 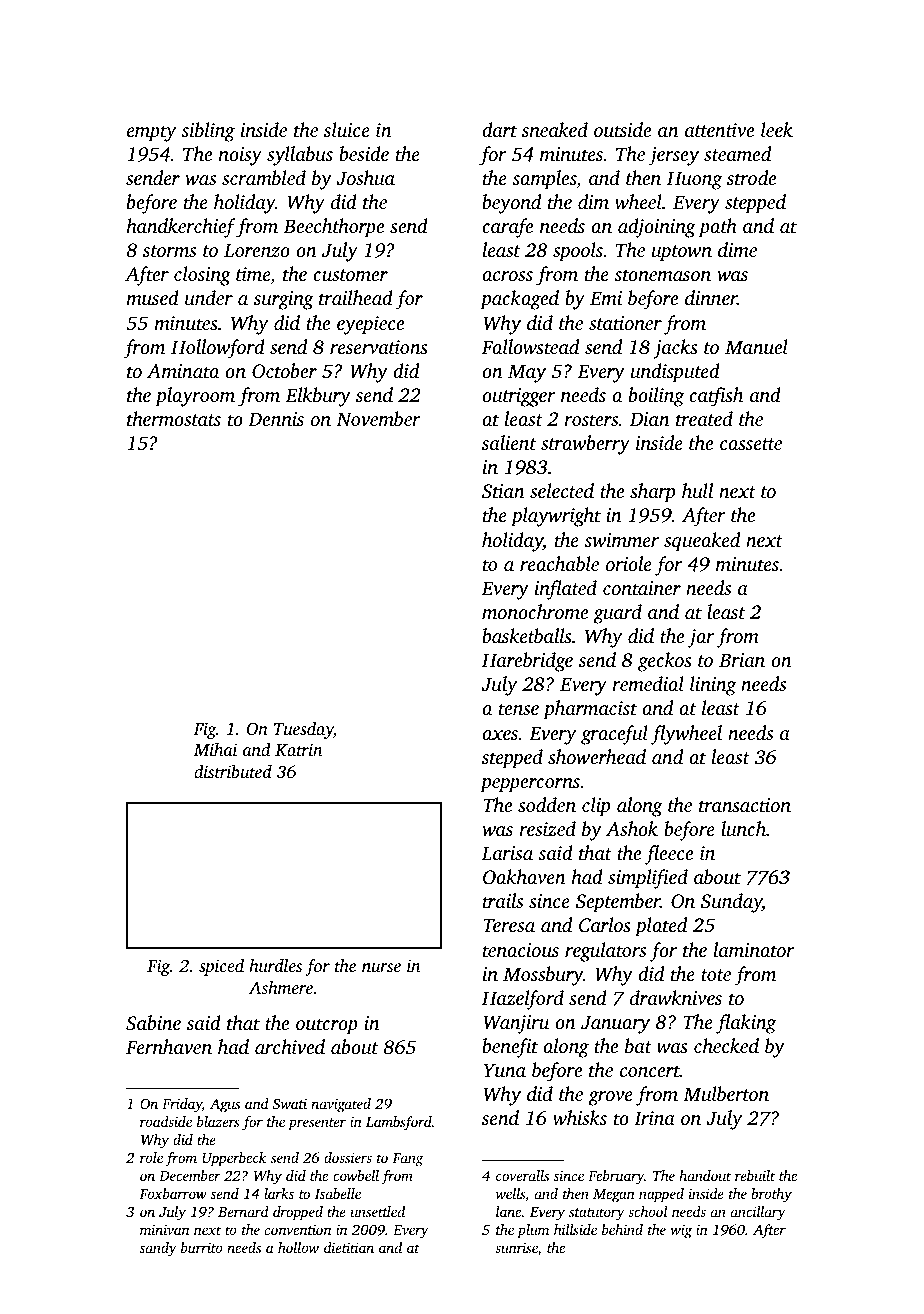 What do you see at coordinates (519, 709) in the screenshot?
I see `tense` at bounding box center [519, 709].
